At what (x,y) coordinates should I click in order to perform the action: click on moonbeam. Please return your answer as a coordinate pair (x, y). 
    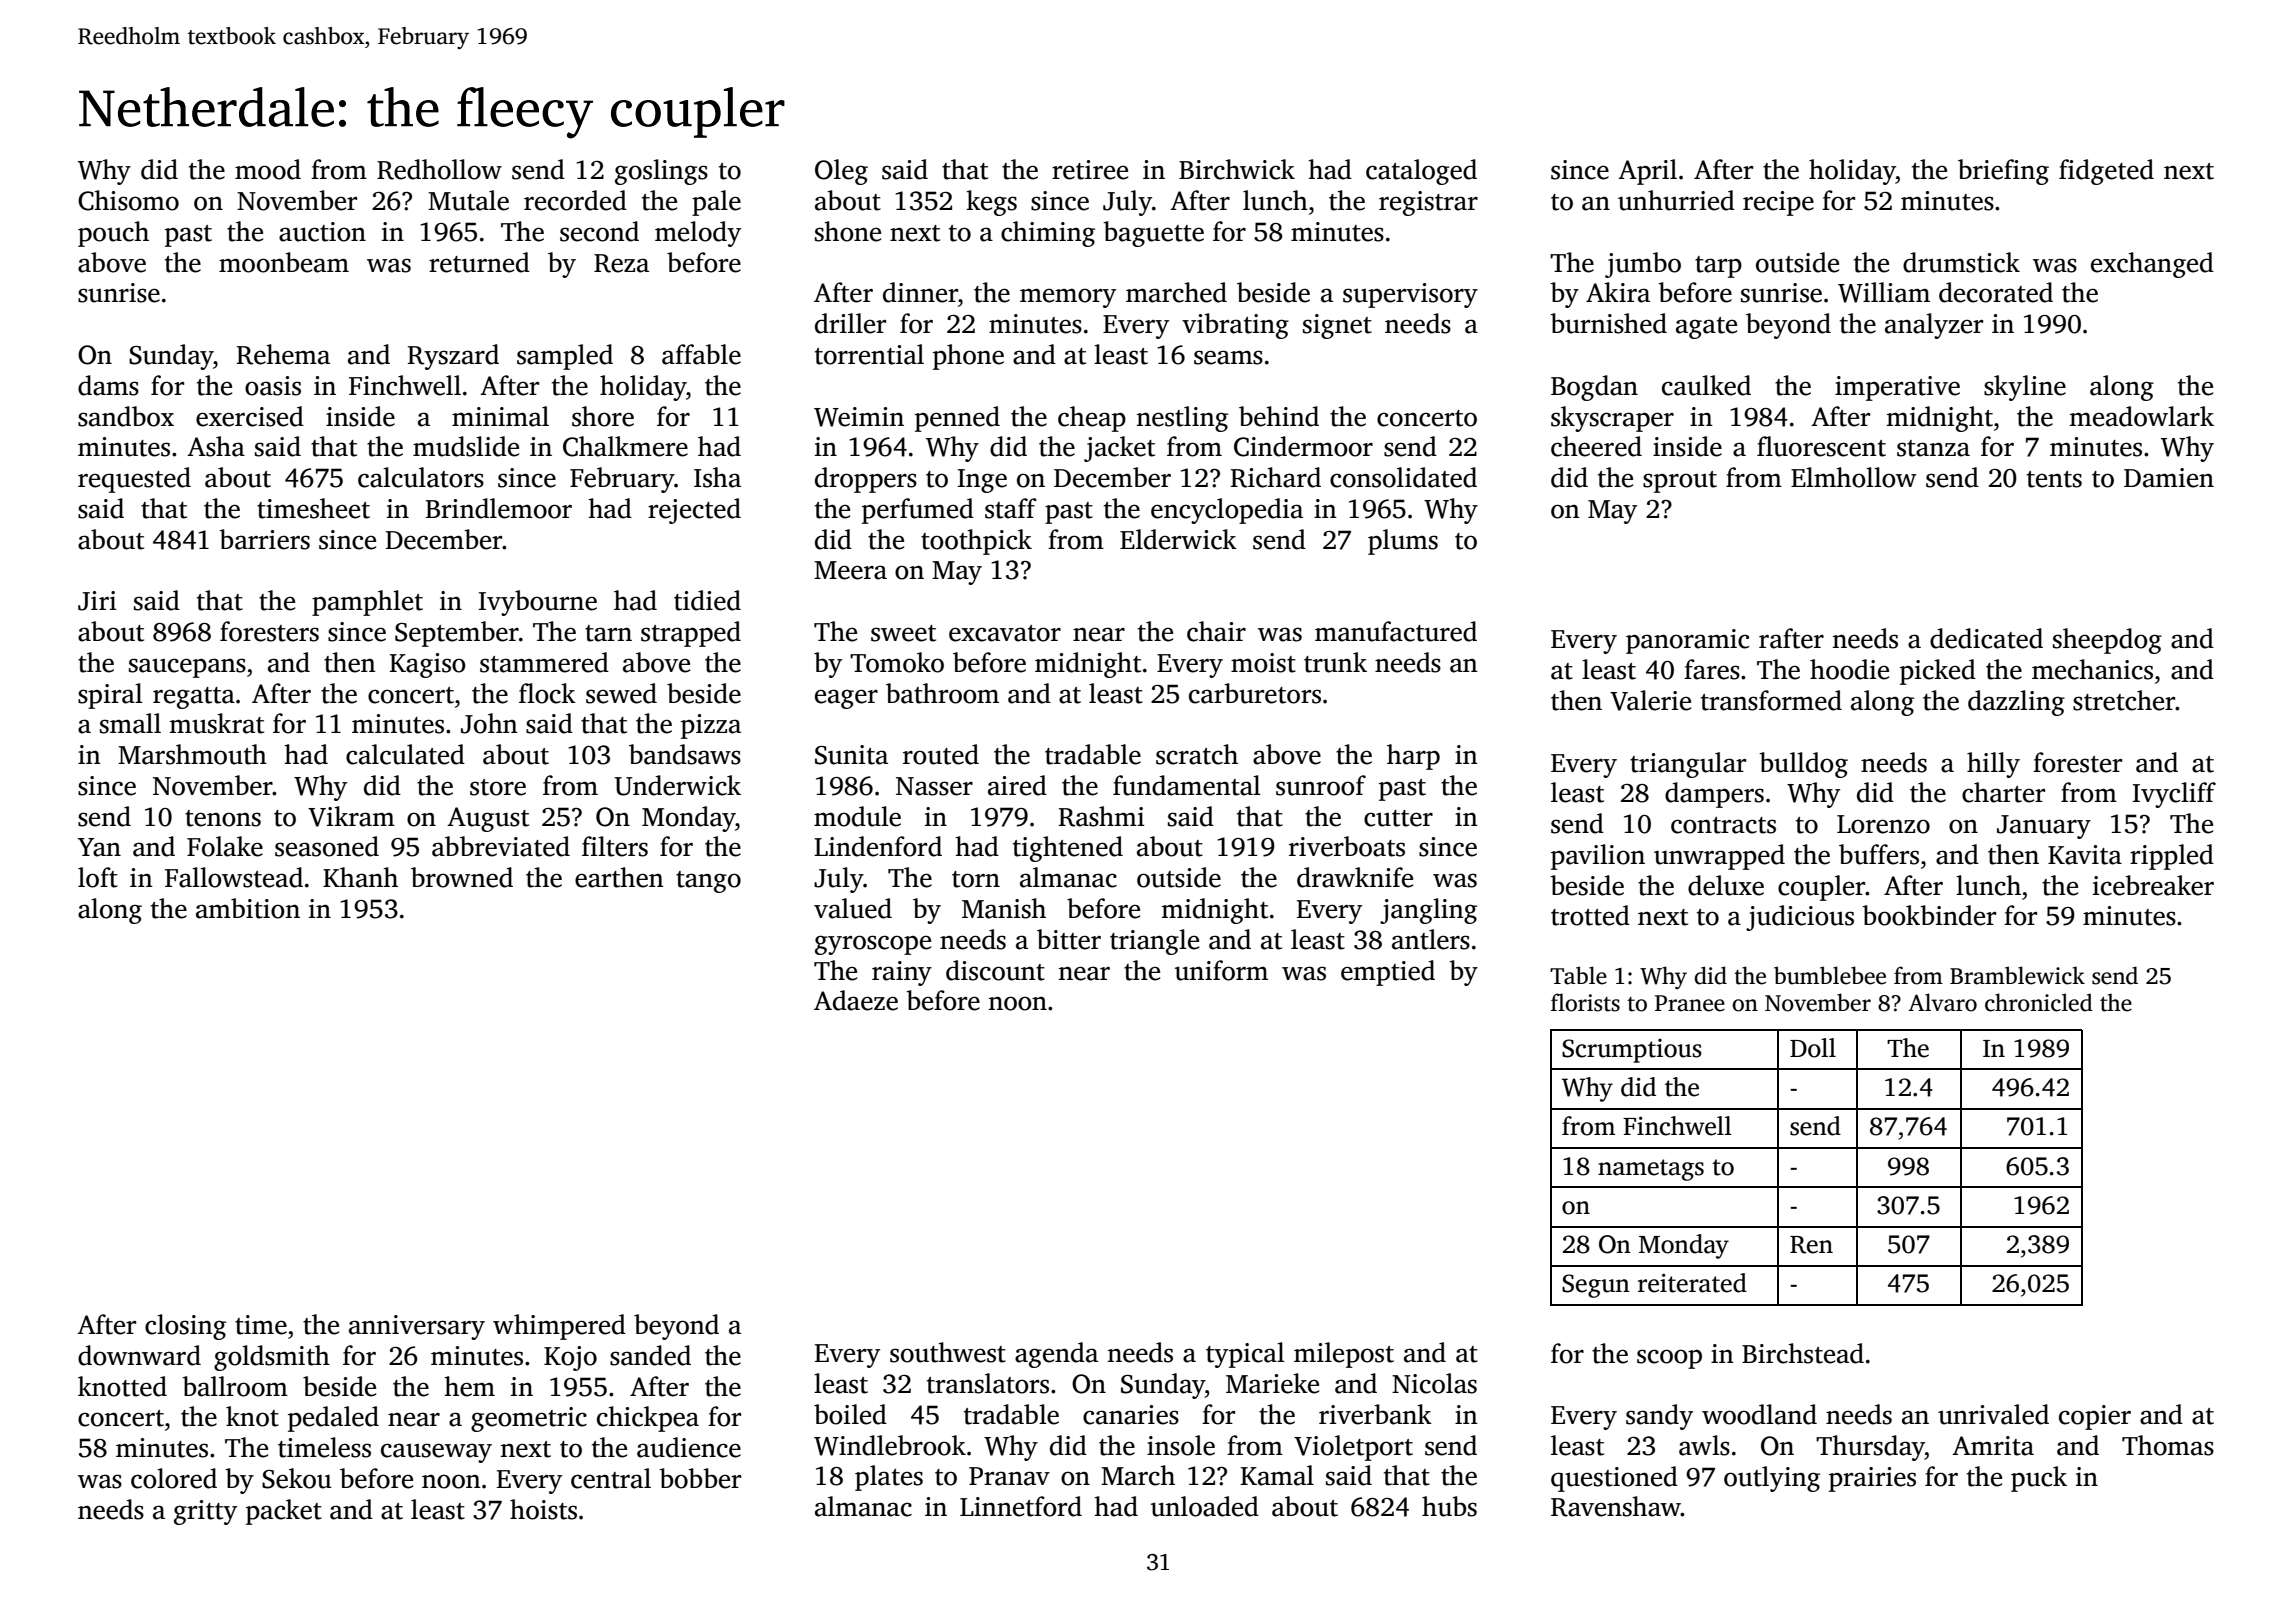
    Looking at the image, I should click on (284, 262).
